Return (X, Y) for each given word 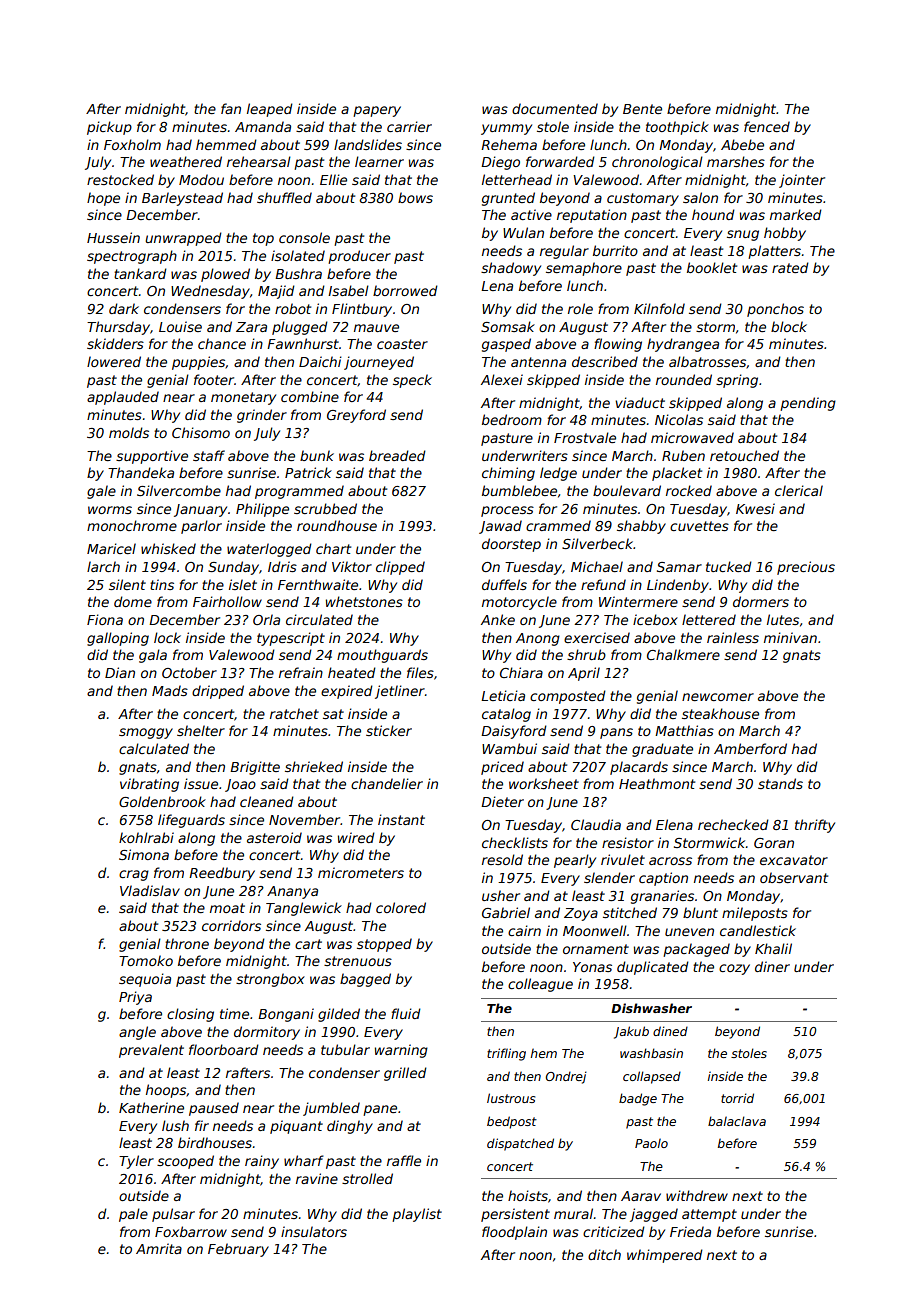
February (238, 1250)
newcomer (718, 697)
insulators (314, 1231)
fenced (767, 126)
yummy (506, 129)
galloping (118, 639)
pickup (109, 128)
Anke (498, 619)
